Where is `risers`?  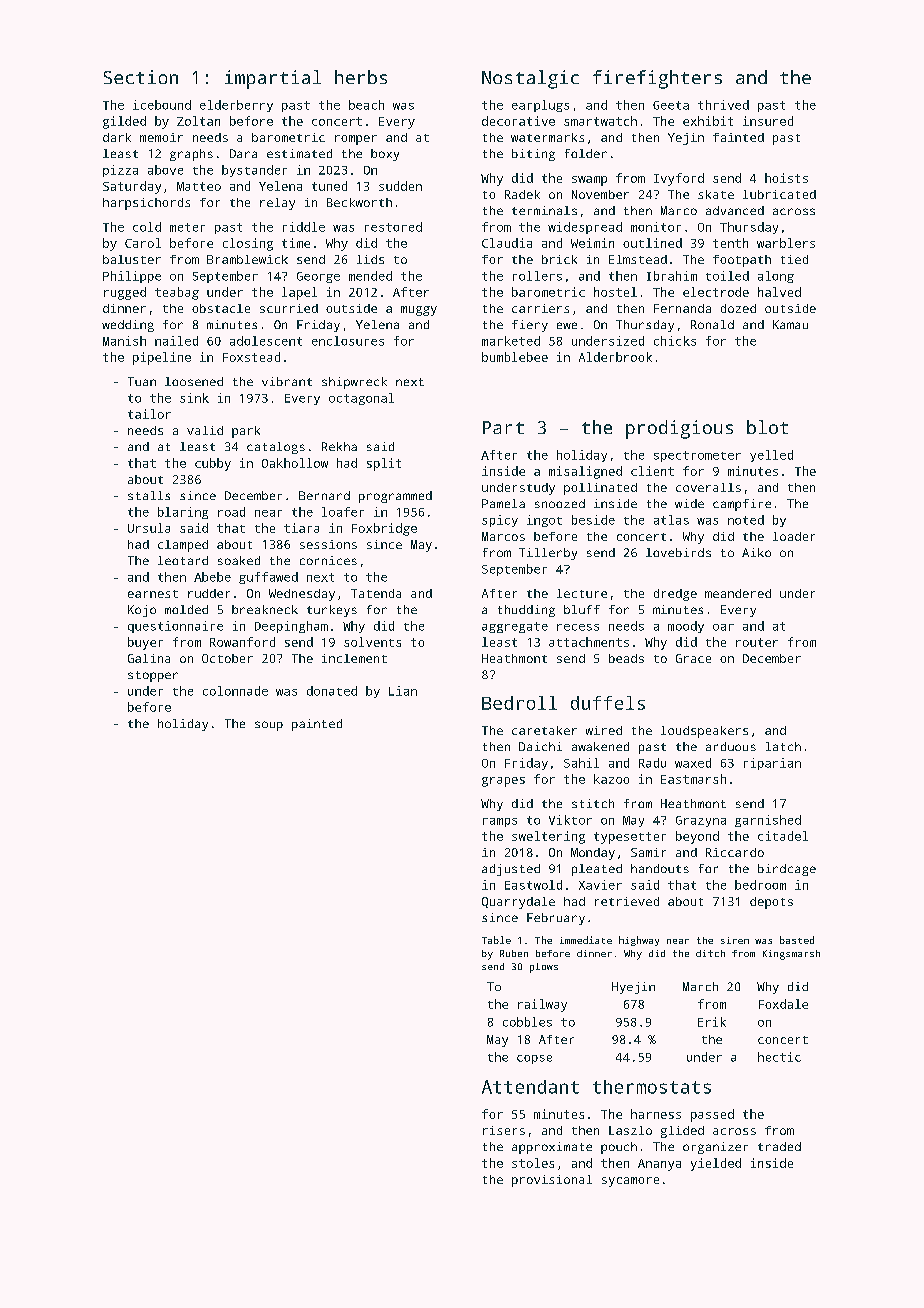
risers is located at coordinates (504, 1130).
